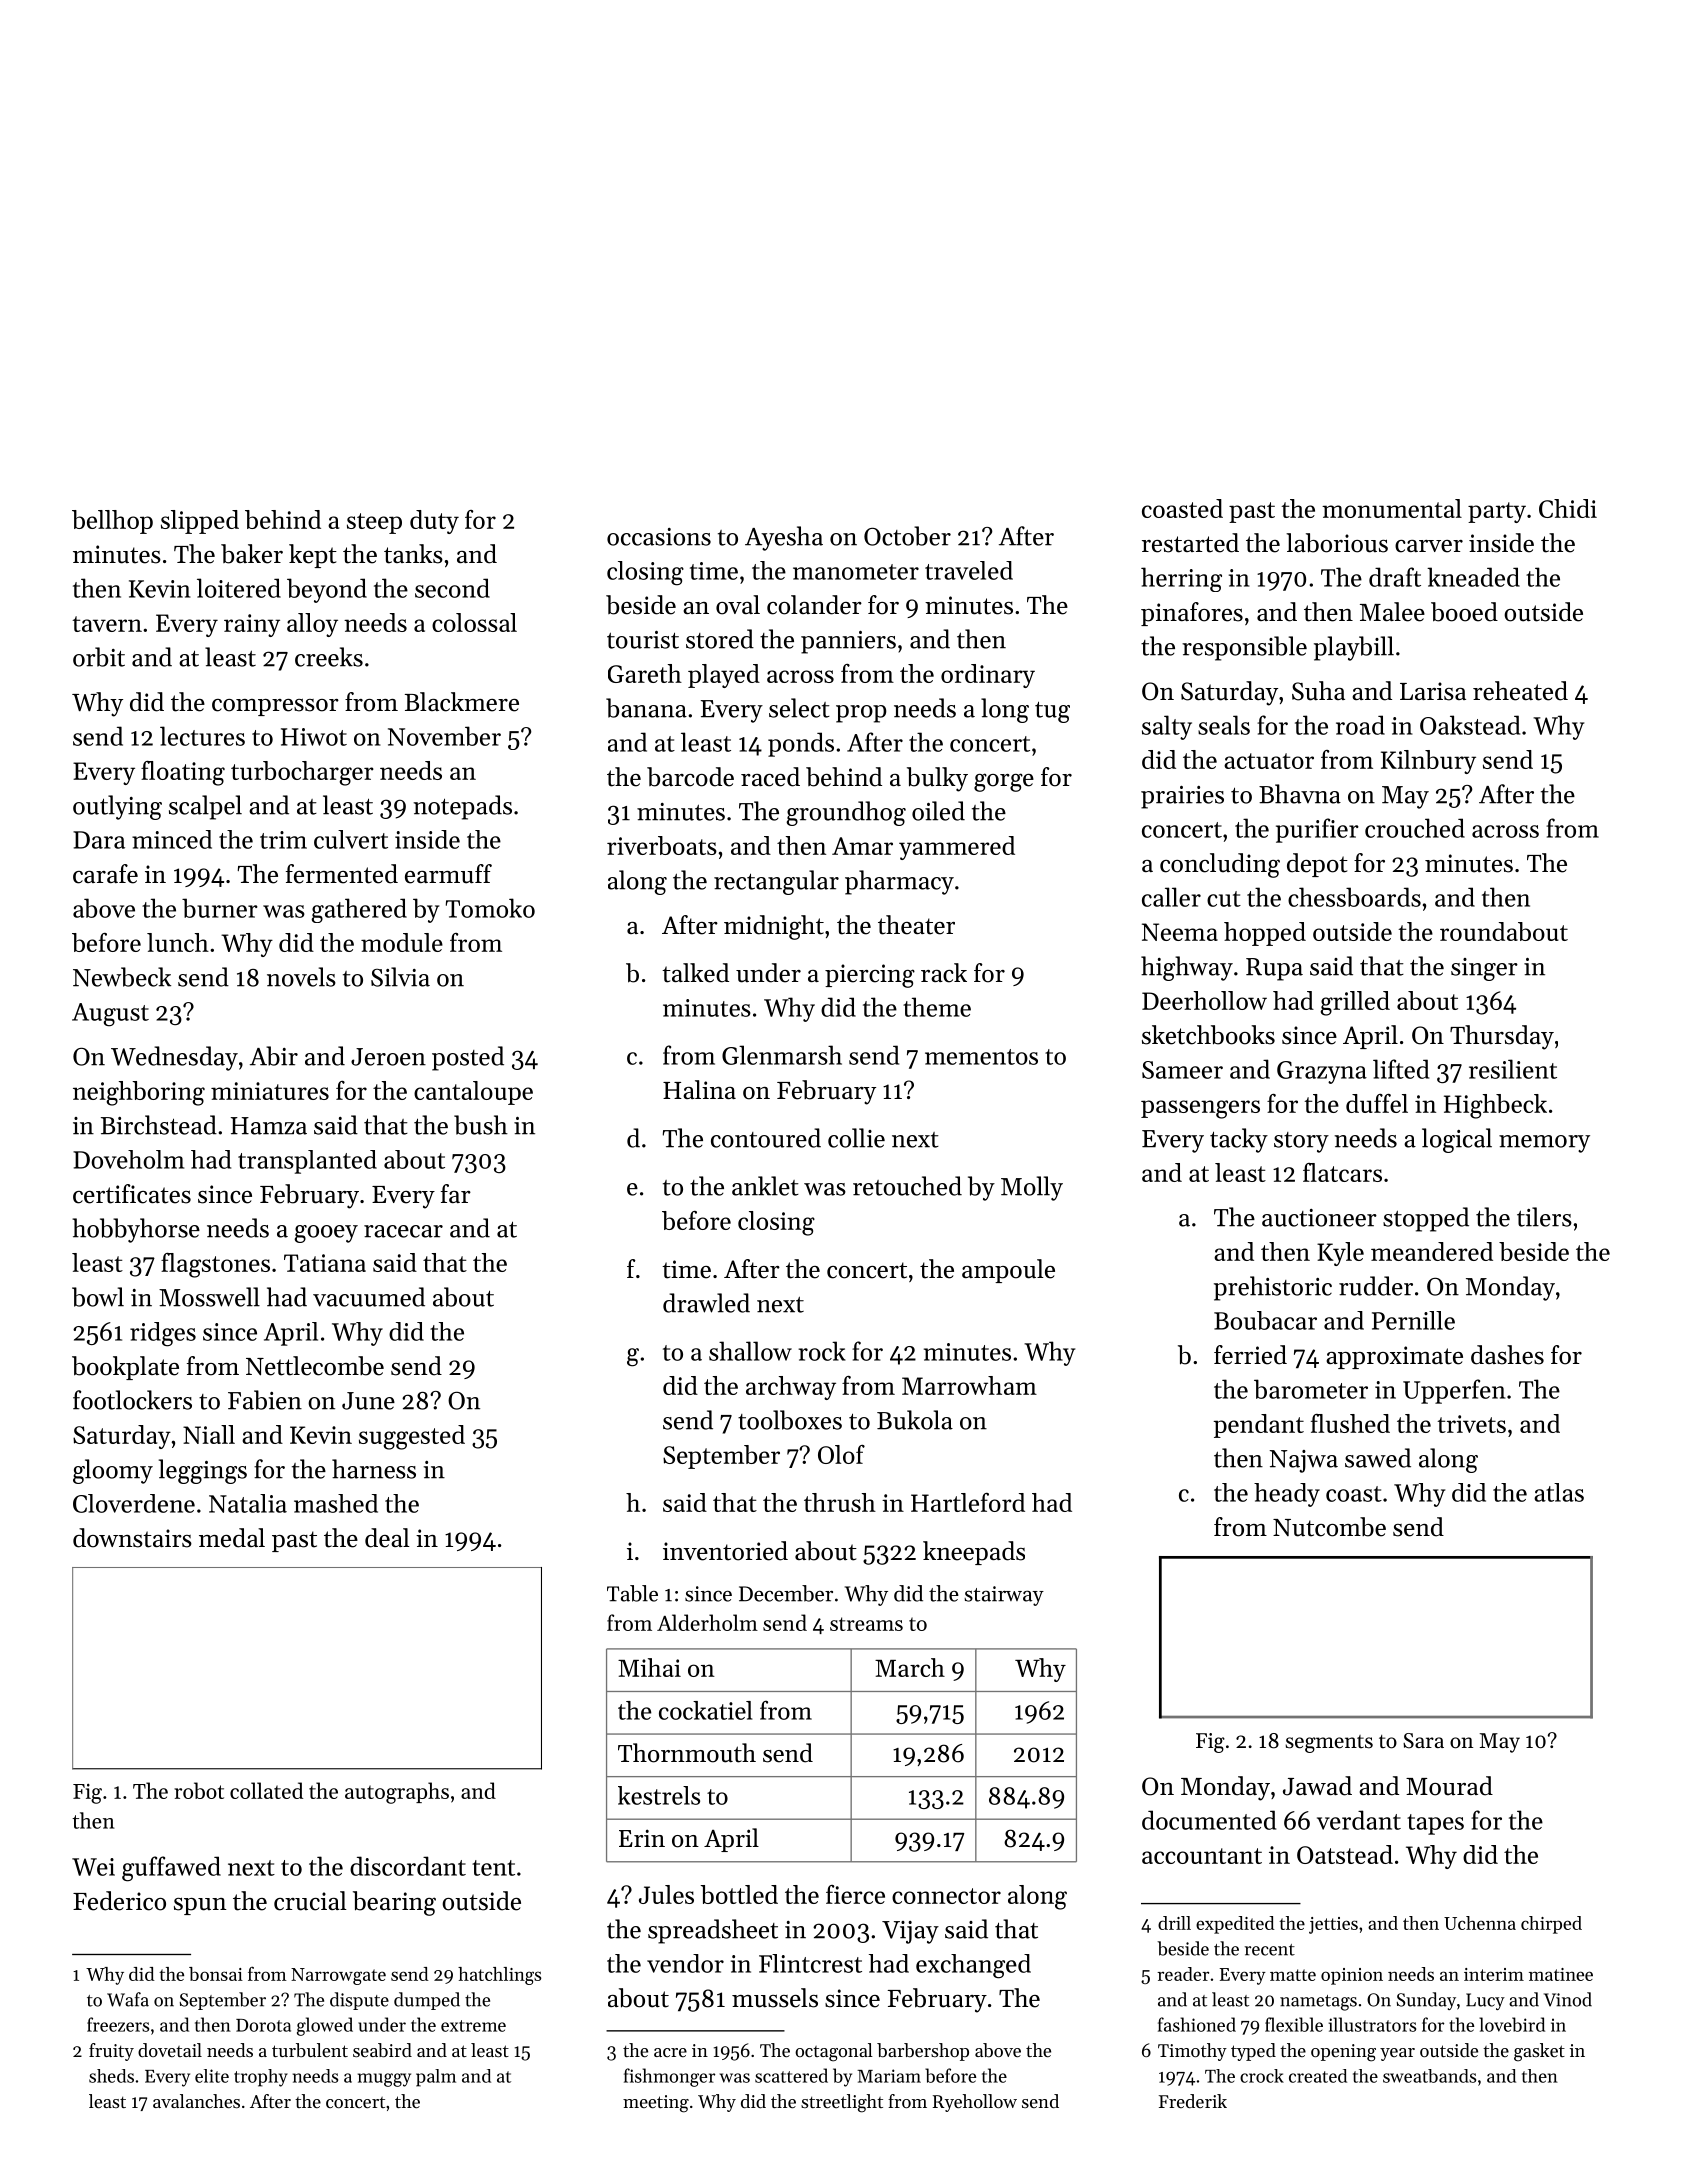 This screenshot has width=1683, height=2178. I want to click on trivets, so click(1471, 1424).
